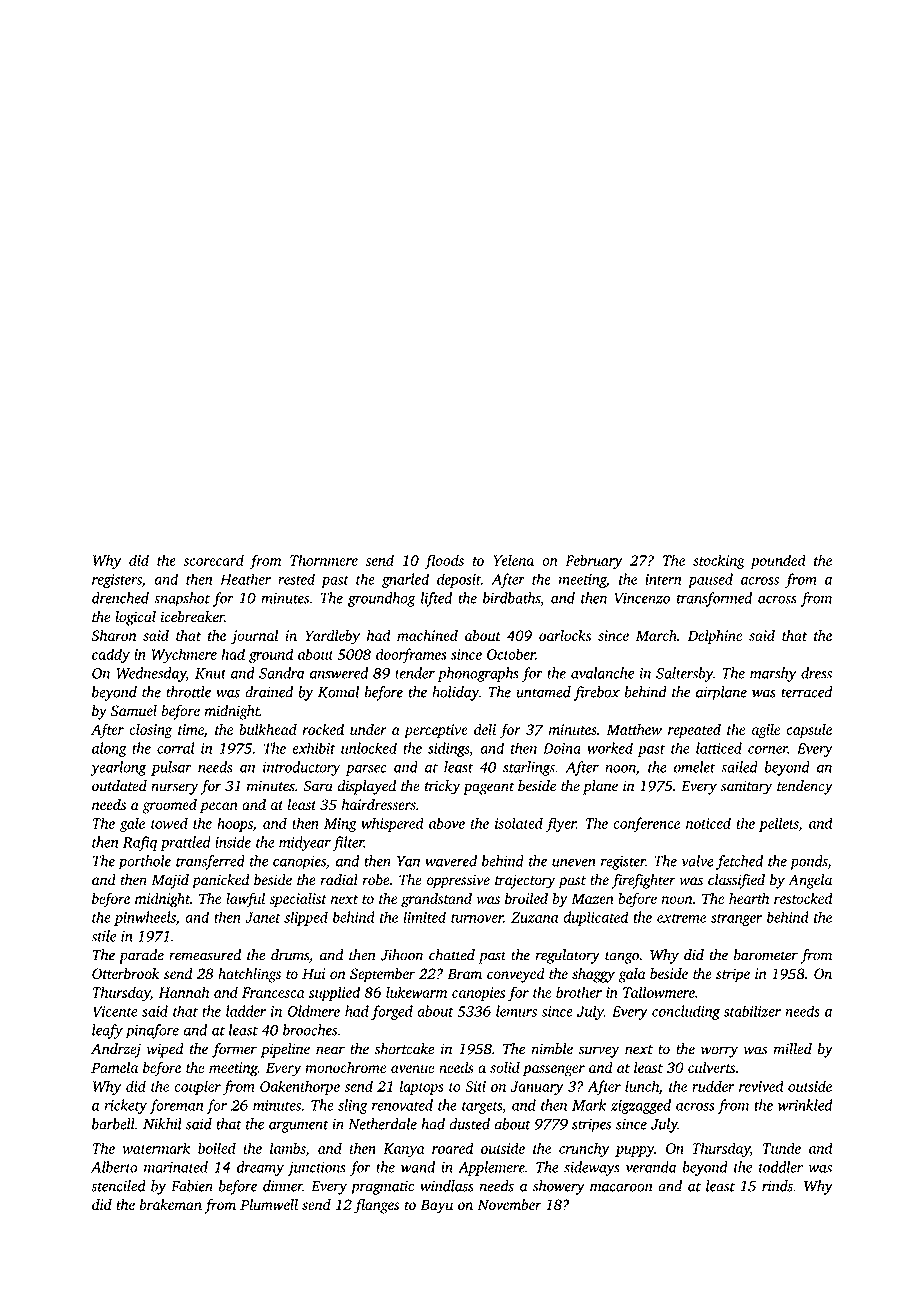  What do you see at coordinates (485, 729) in the screenshot?
I see `deli` at bounding box center [485, 729].
